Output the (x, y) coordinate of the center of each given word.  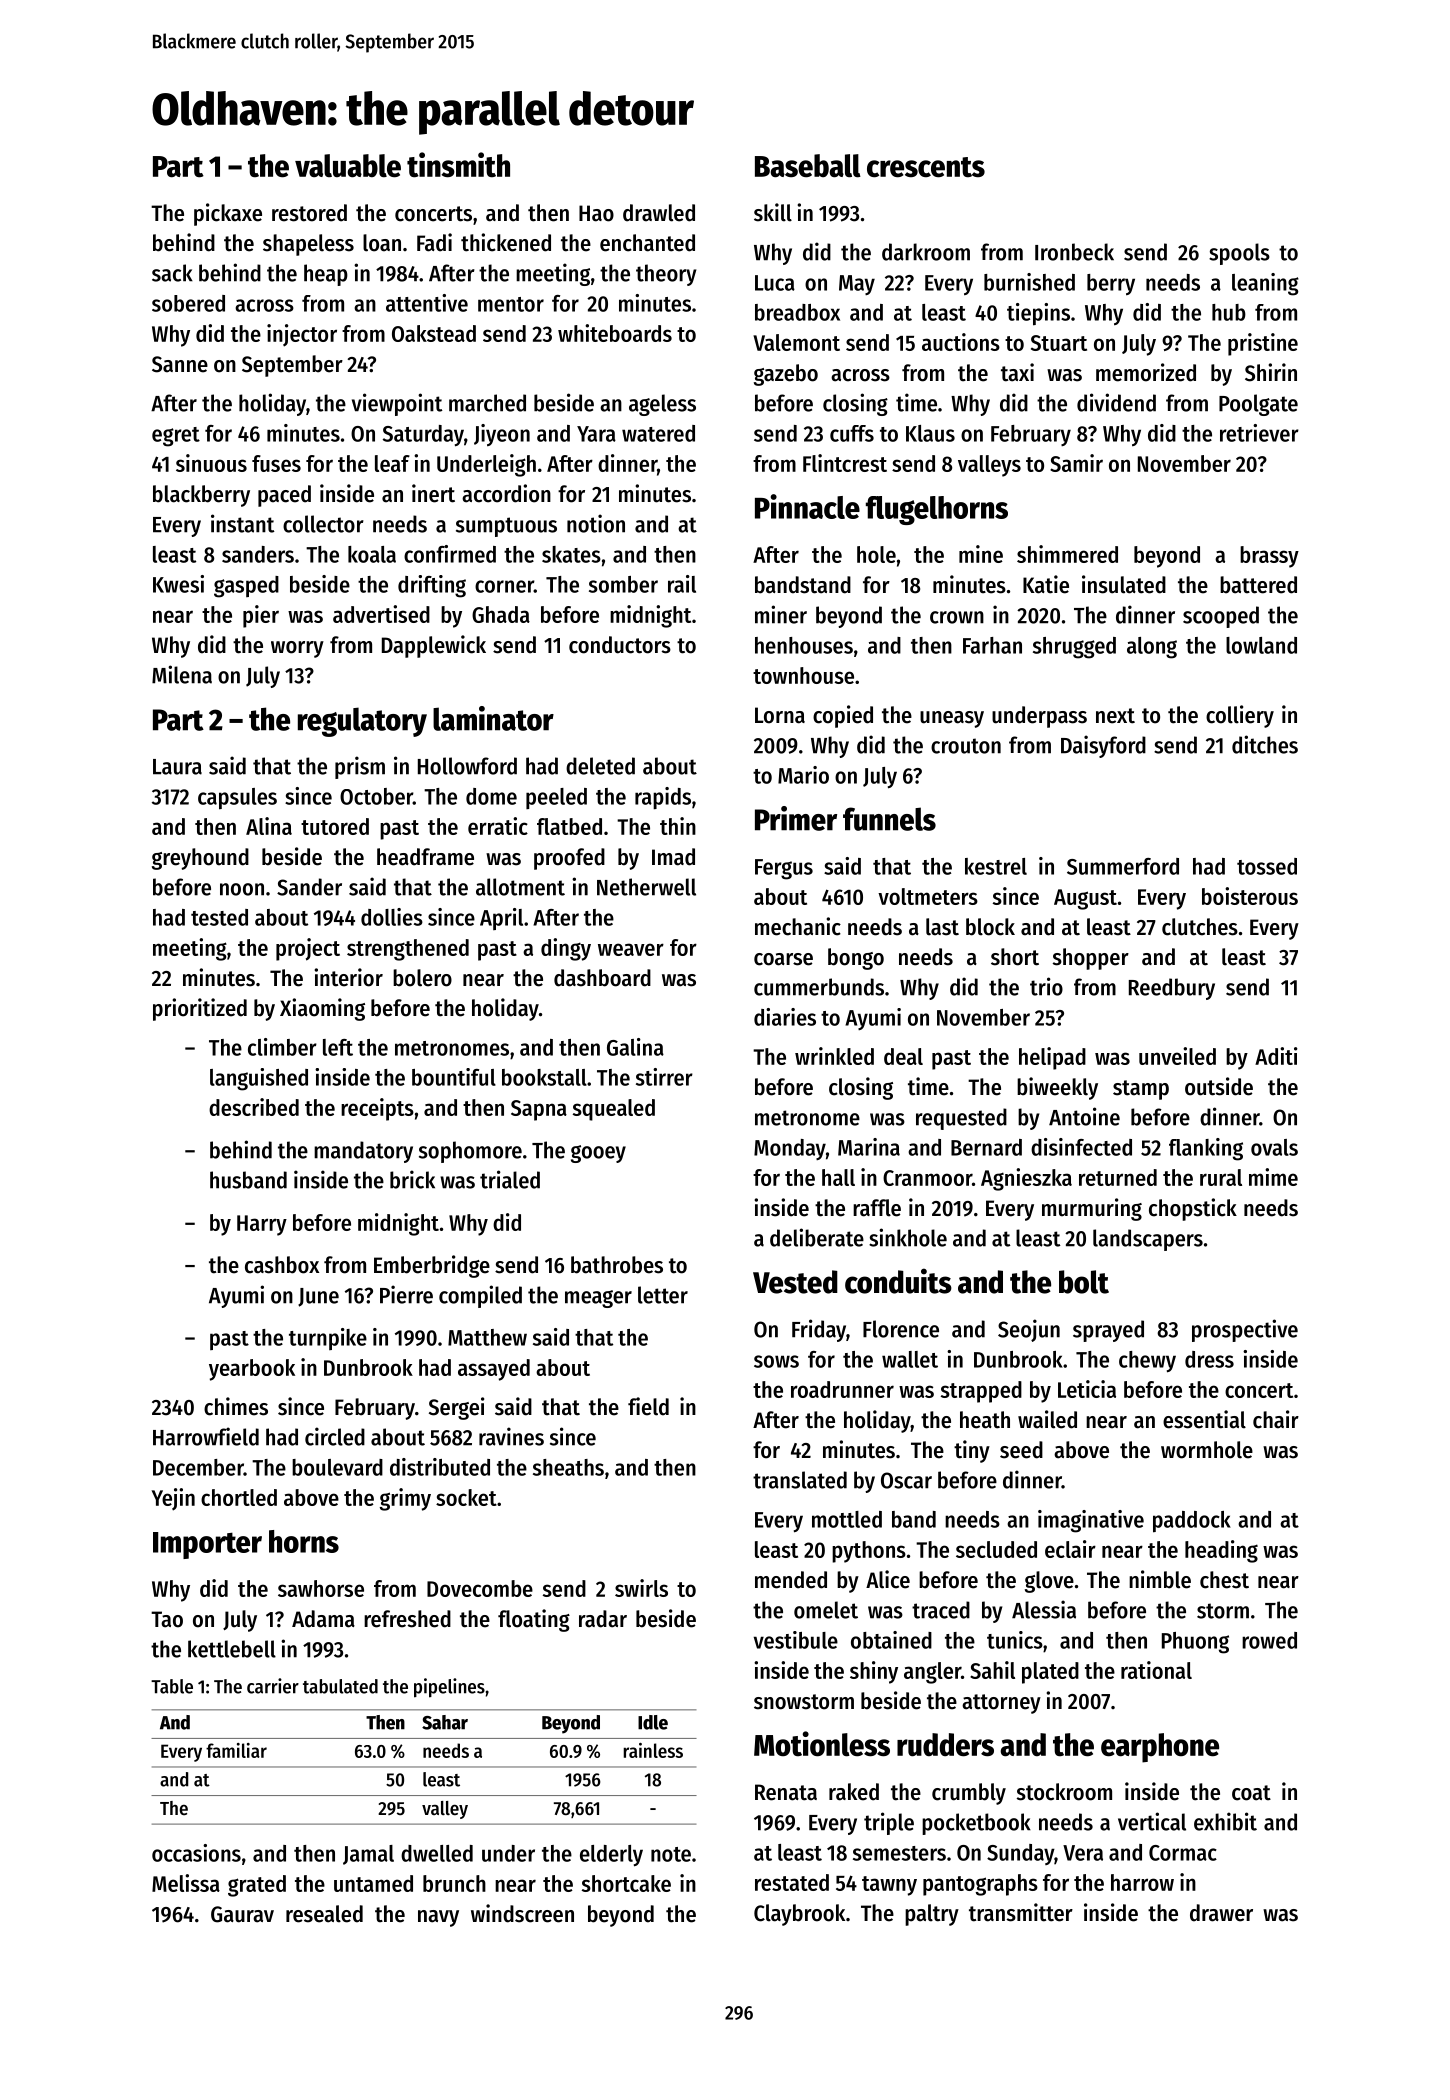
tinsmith (458, 165)
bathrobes (617, 1265)
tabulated (340, 1686)
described (254, 1107)
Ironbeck (1074, 252)
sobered (188, 303)
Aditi (1276, 1056)
